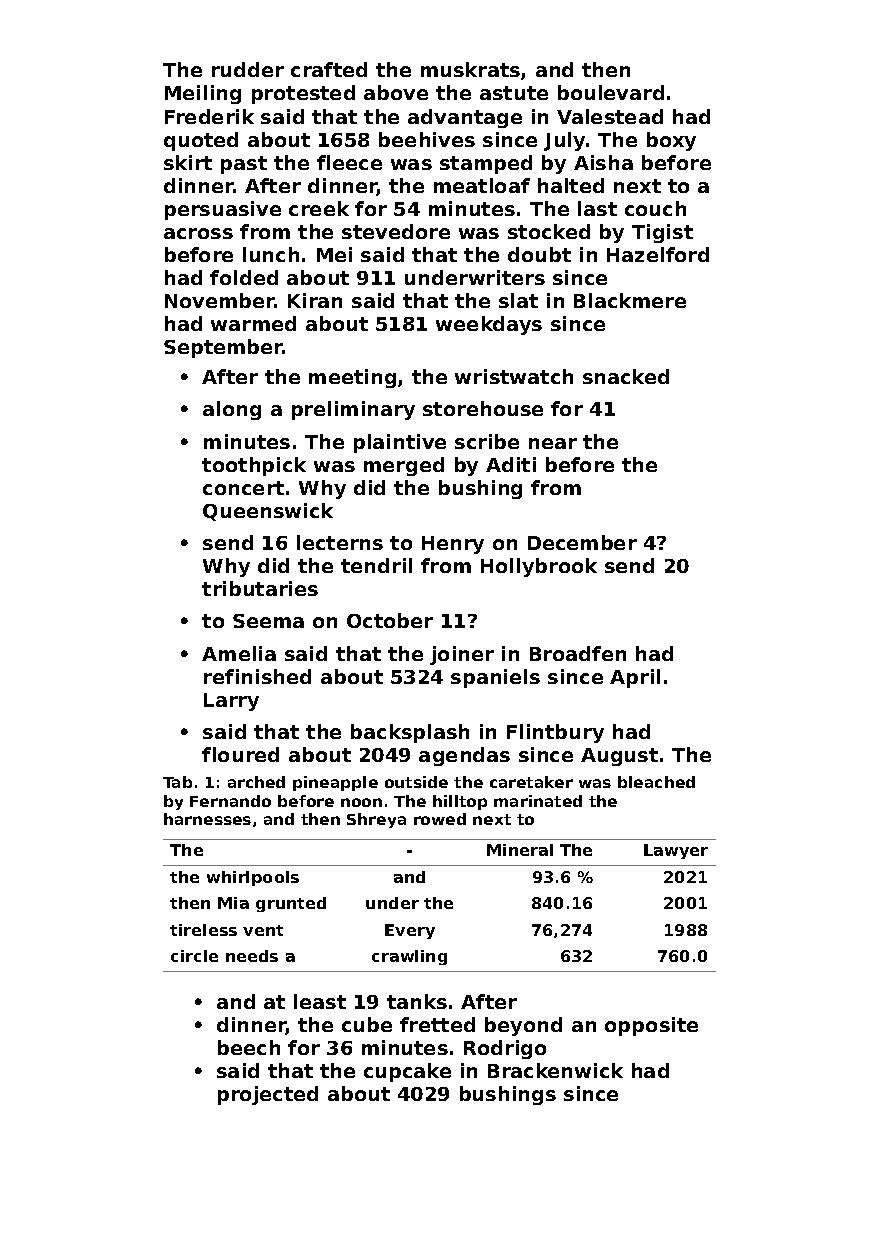  I want to click on cupcake, so click(407, 1072).
